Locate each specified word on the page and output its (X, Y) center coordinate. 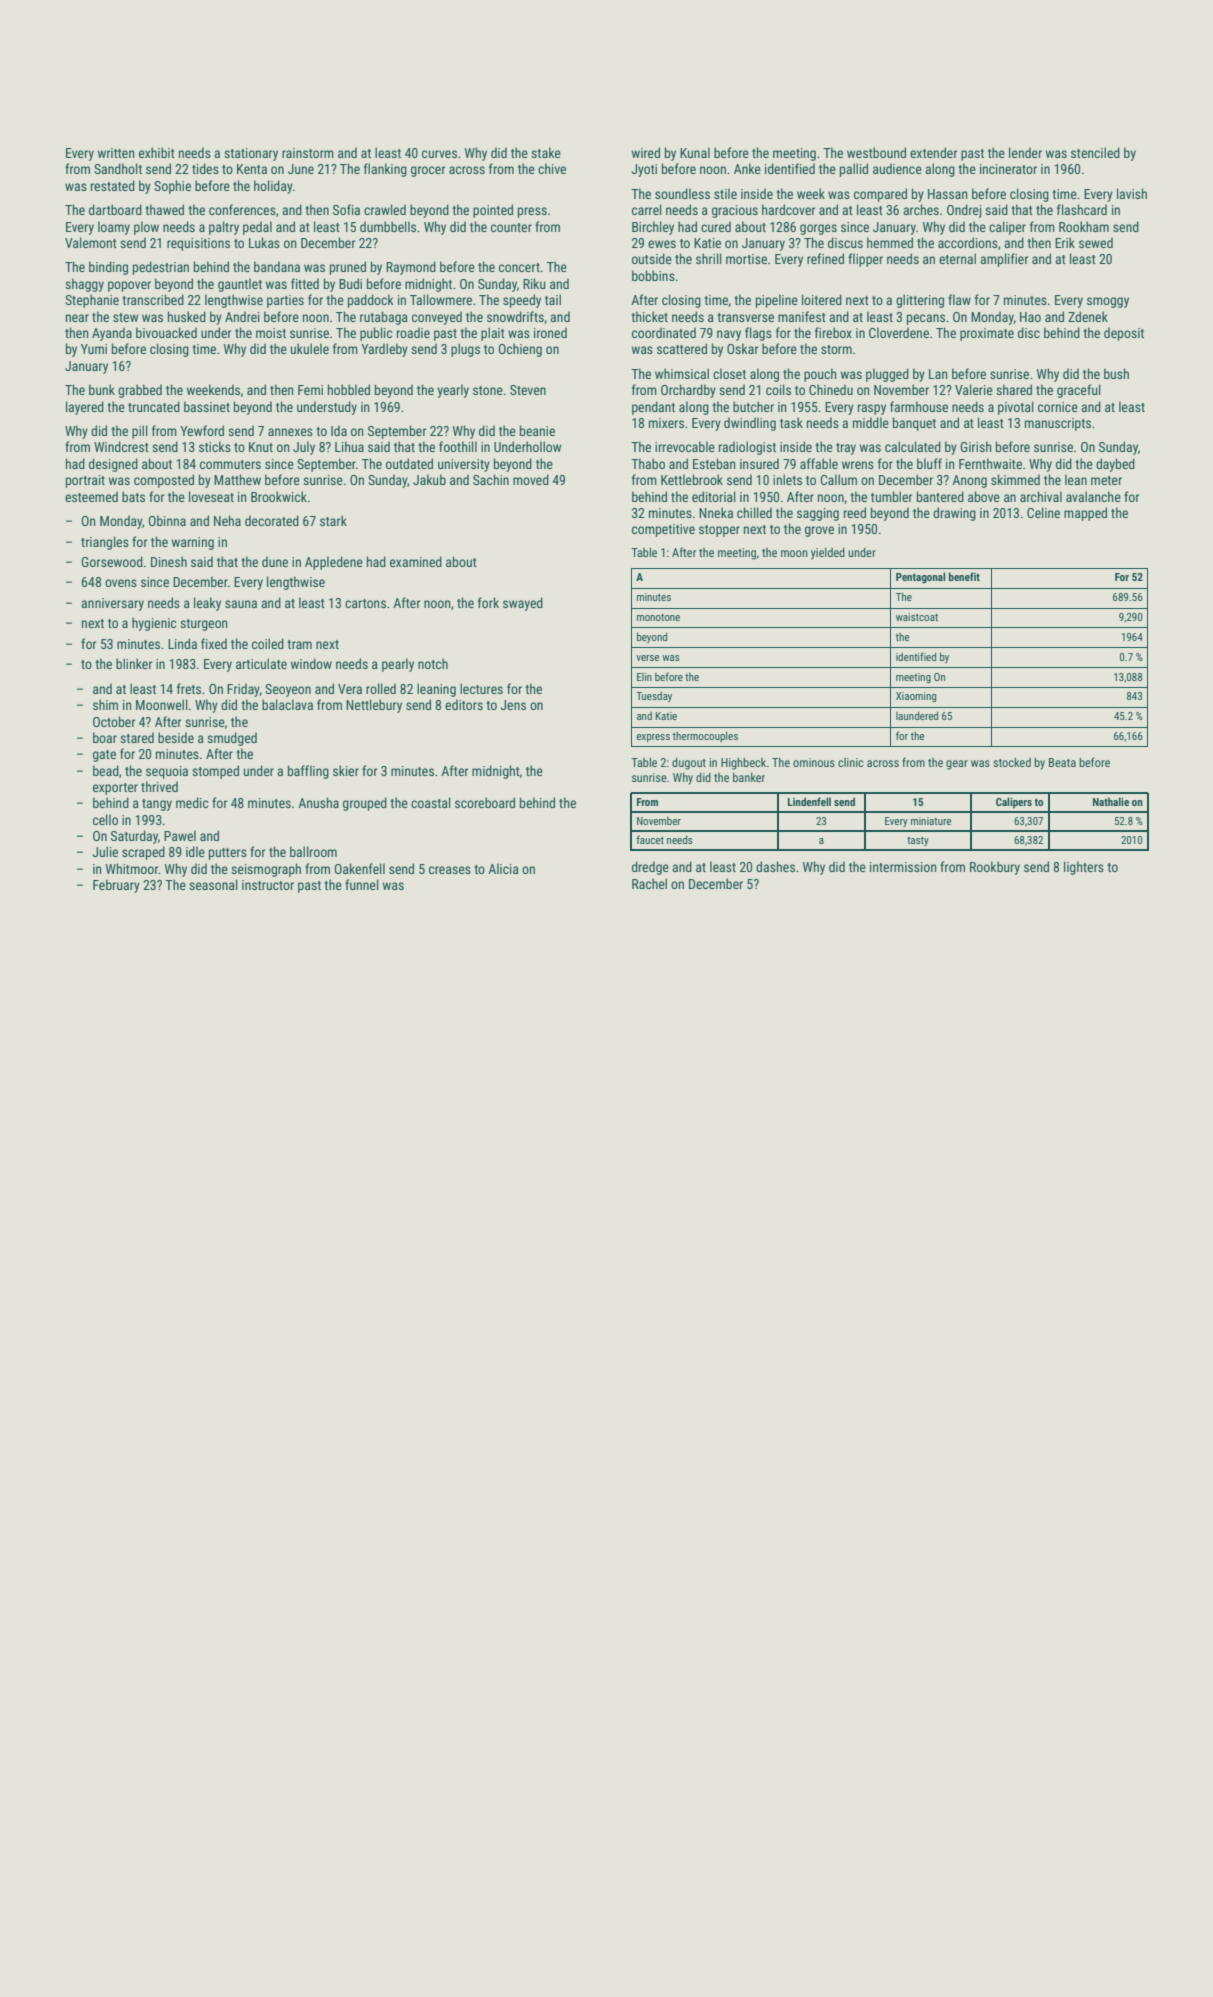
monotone (658, 617)
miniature (931, 821)
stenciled (1095, 152)
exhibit (157, 152)
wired (646, 152)
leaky (207, 604)
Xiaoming (916, 697)
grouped (365, 804)
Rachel (649, 883)
